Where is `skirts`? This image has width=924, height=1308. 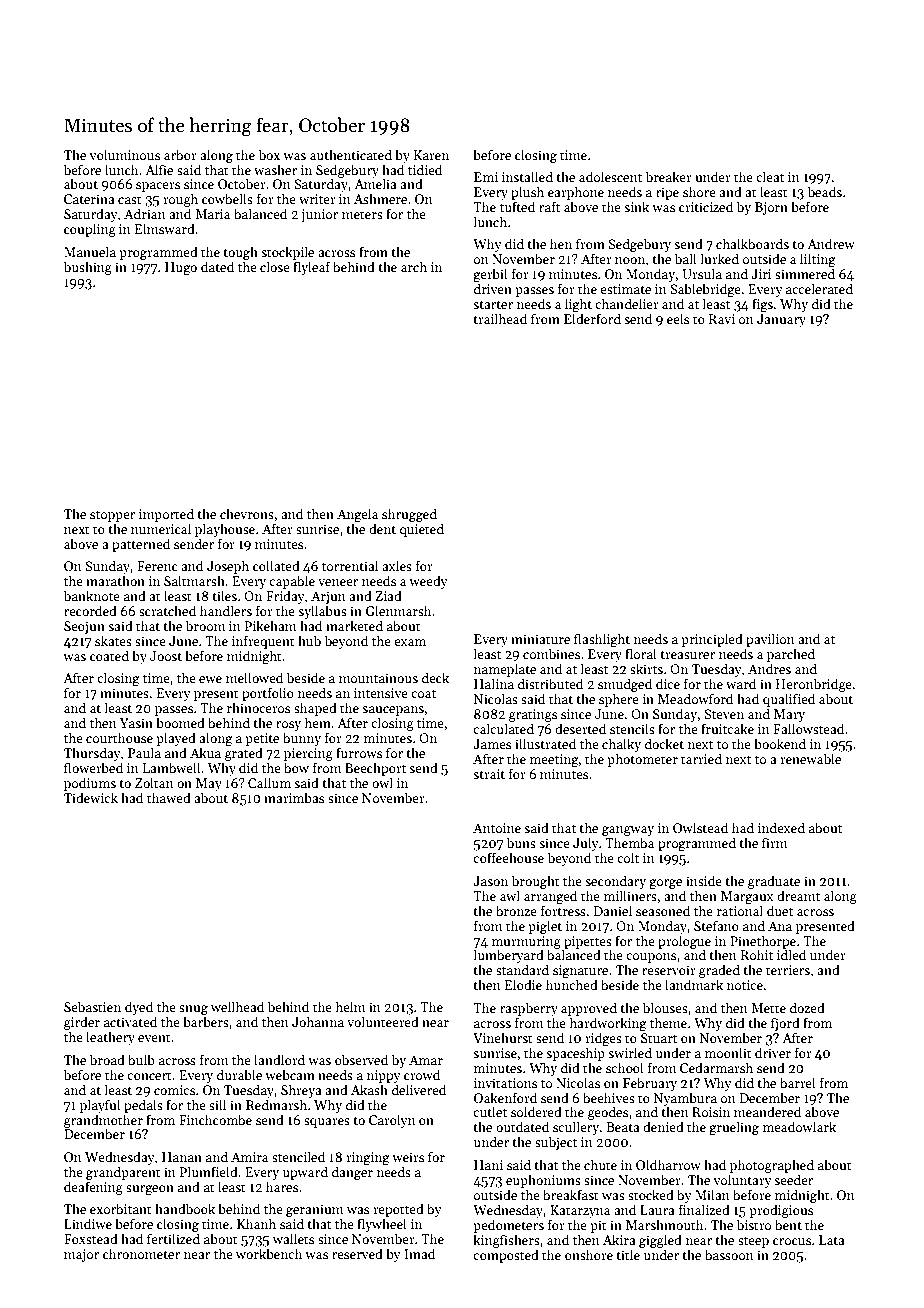 skirts is located at coordinates (646, 668).
